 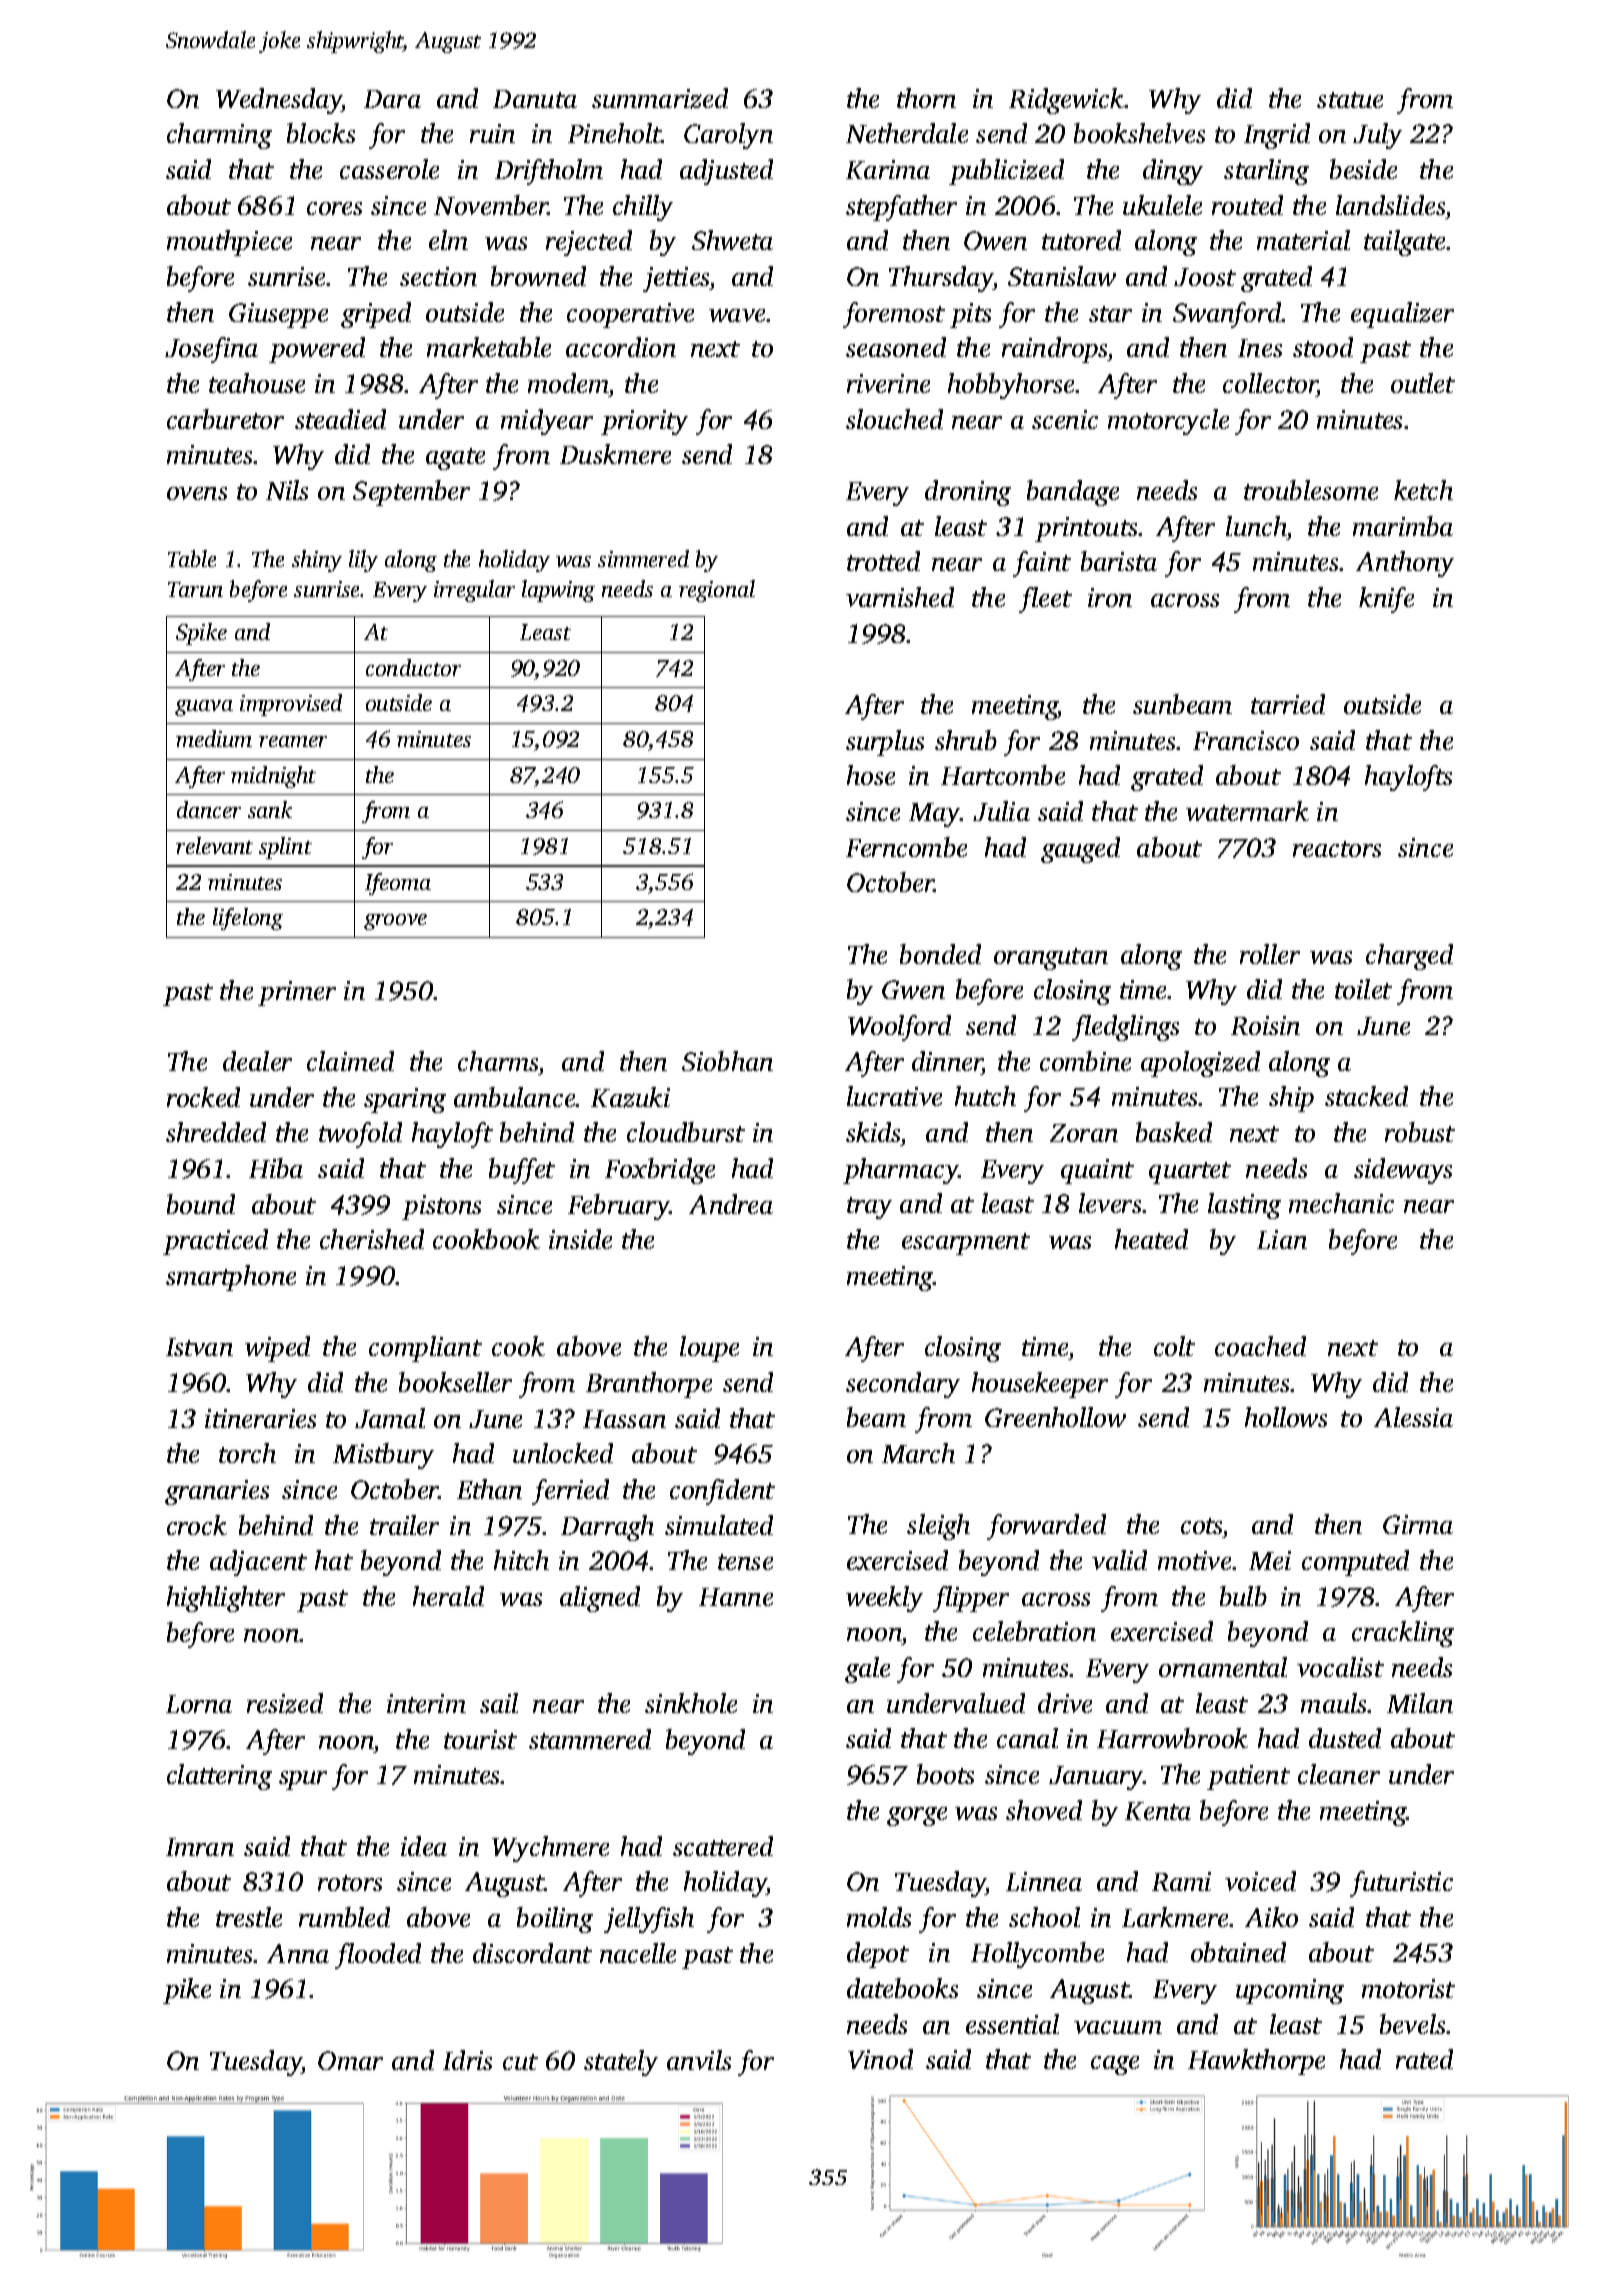 What do you see at coordinates (1350, 100) in the screenshot?
I see `statue` at bounding box center [1350, 100].
